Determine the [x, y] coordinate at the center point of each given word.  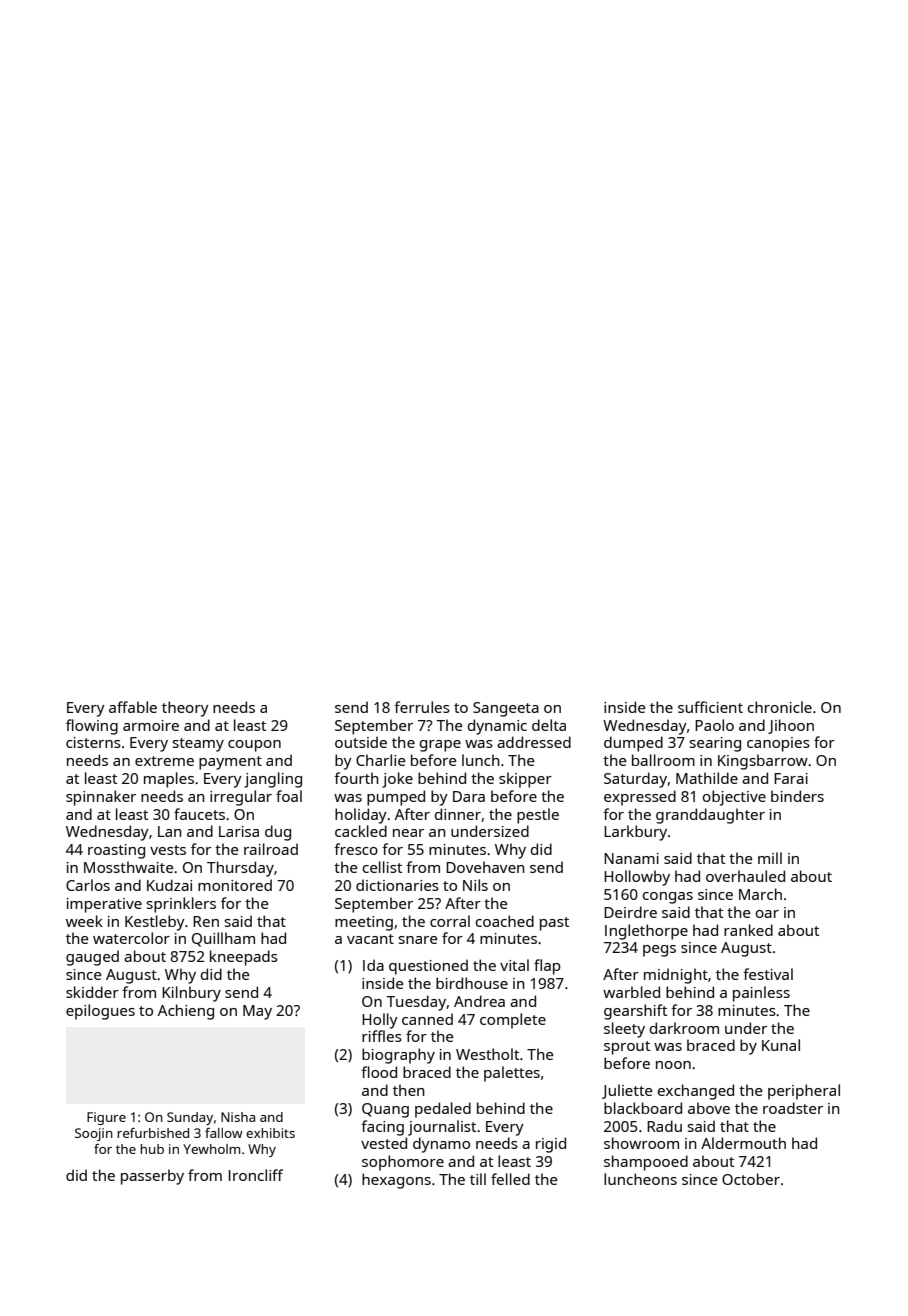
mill [770, 858]
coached [505, 921]
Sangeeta [506, 709]
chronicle [780, 707]
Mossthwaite [128, 867]
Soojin [94, 1134]
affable [133, 707]
